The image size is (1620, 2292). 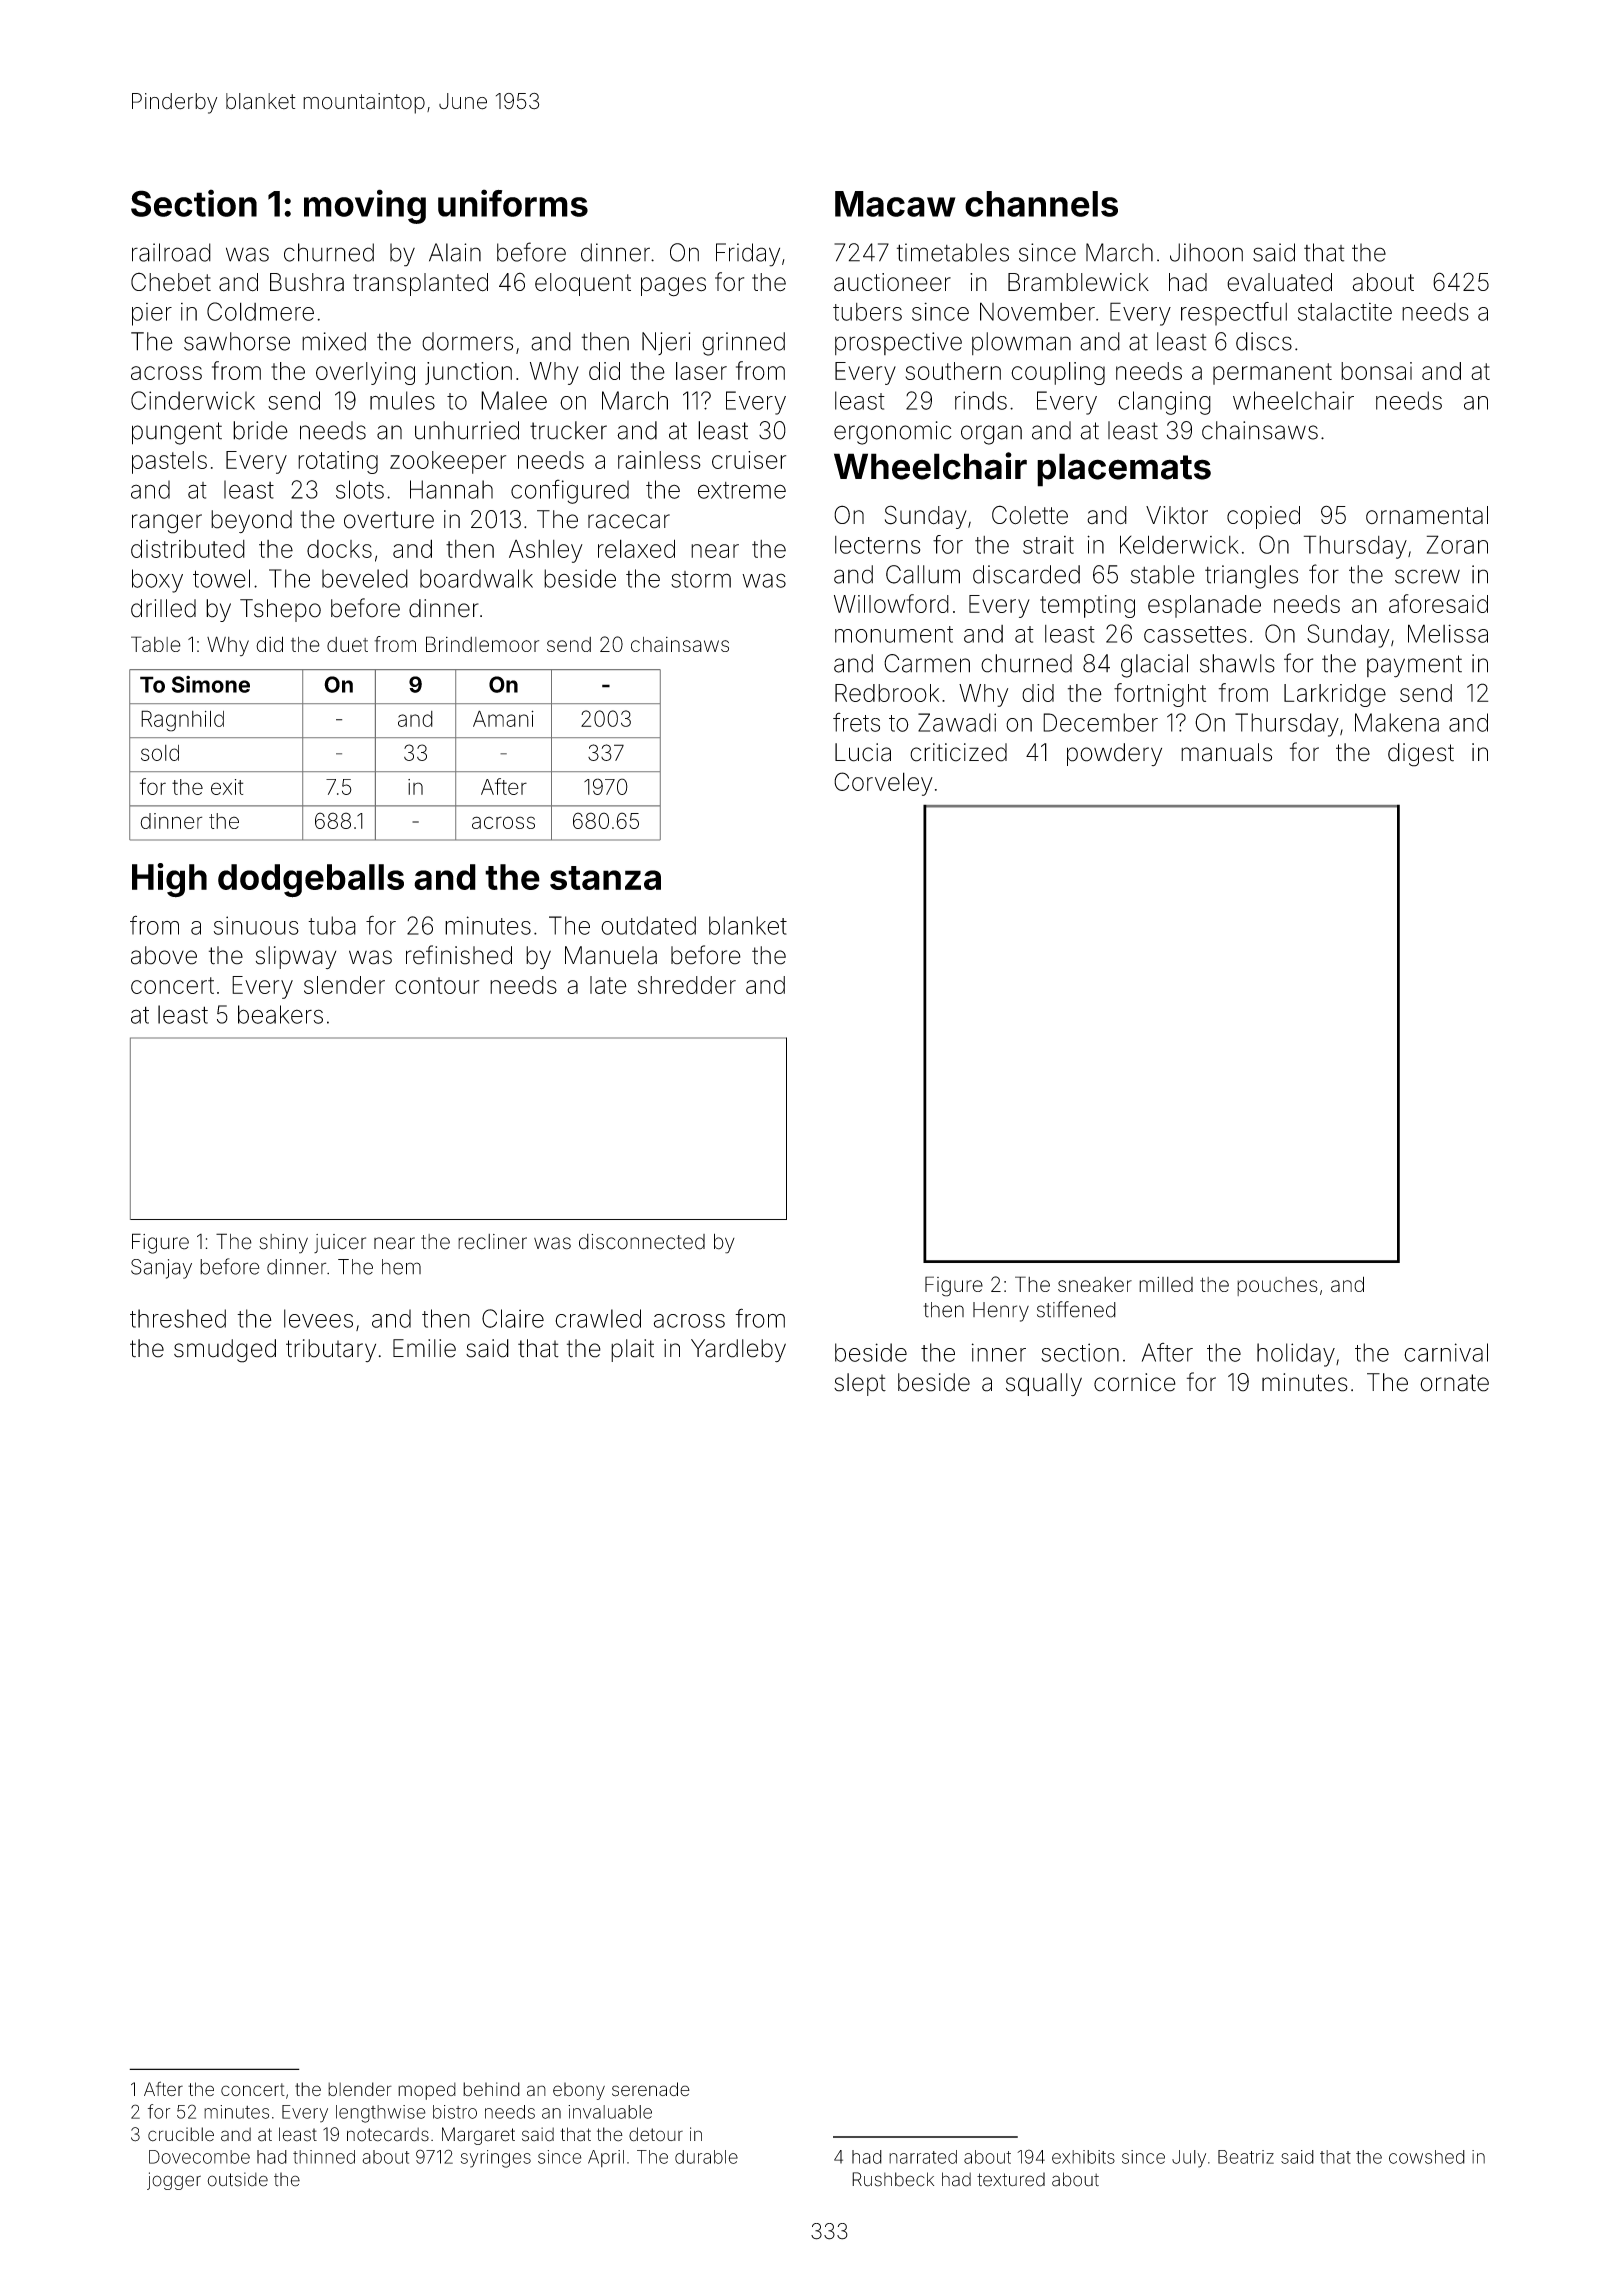 I want to click on Macaw, so click(x=895, y=204).
